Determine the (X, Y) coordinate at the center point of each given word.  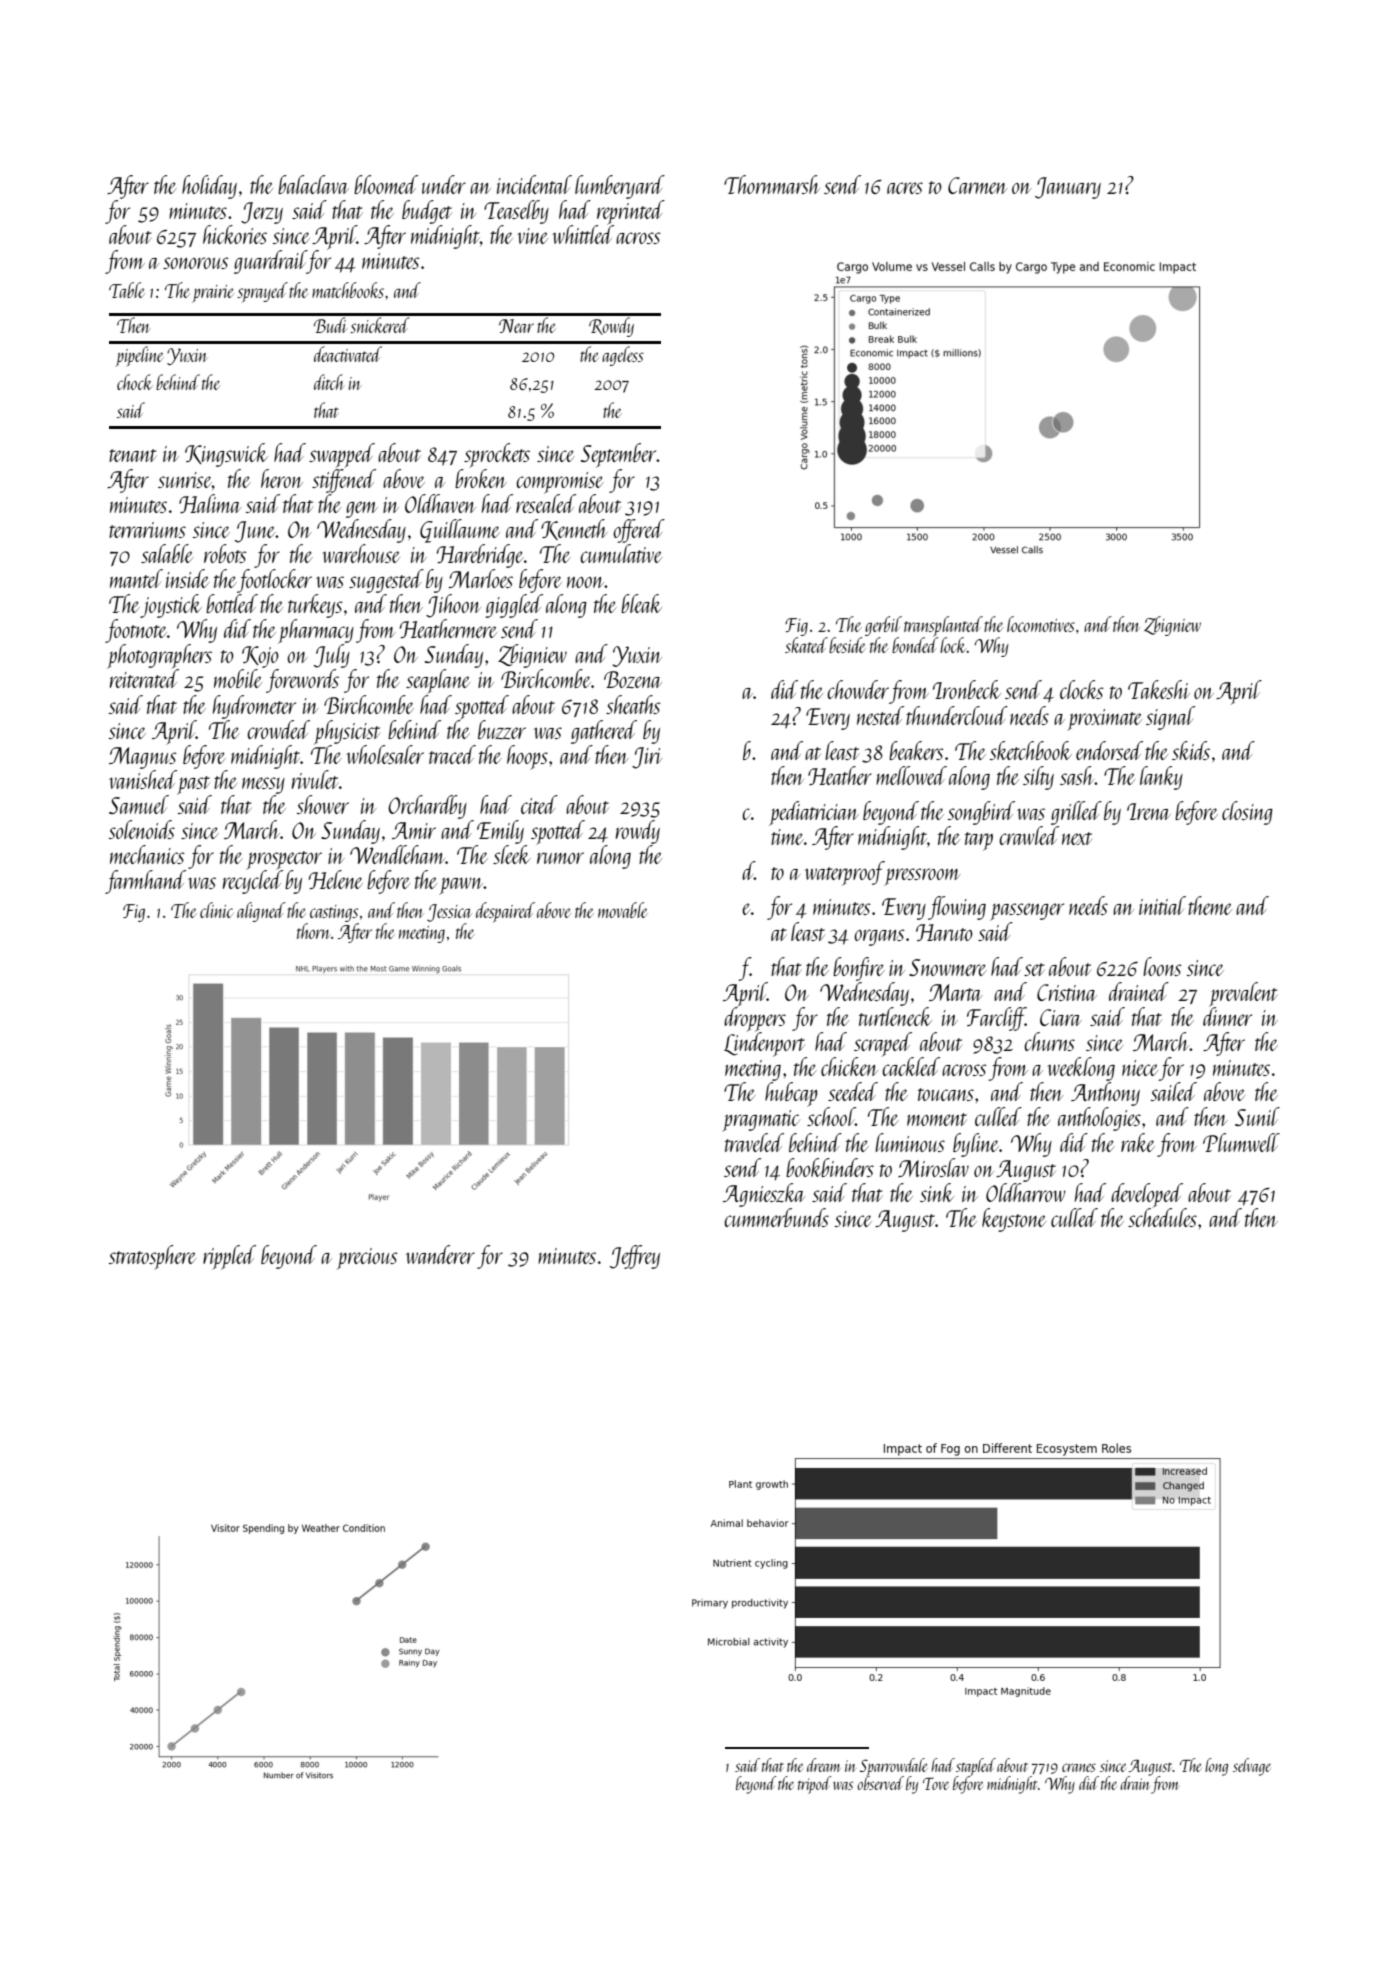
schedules (1162, 1217)
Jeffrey (634, 1257)
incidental (534, 184)
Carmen (977, 185)
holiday (209, 187)
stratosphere (152, 1257)
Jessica (449, 913)
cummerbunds (776, 1217)
